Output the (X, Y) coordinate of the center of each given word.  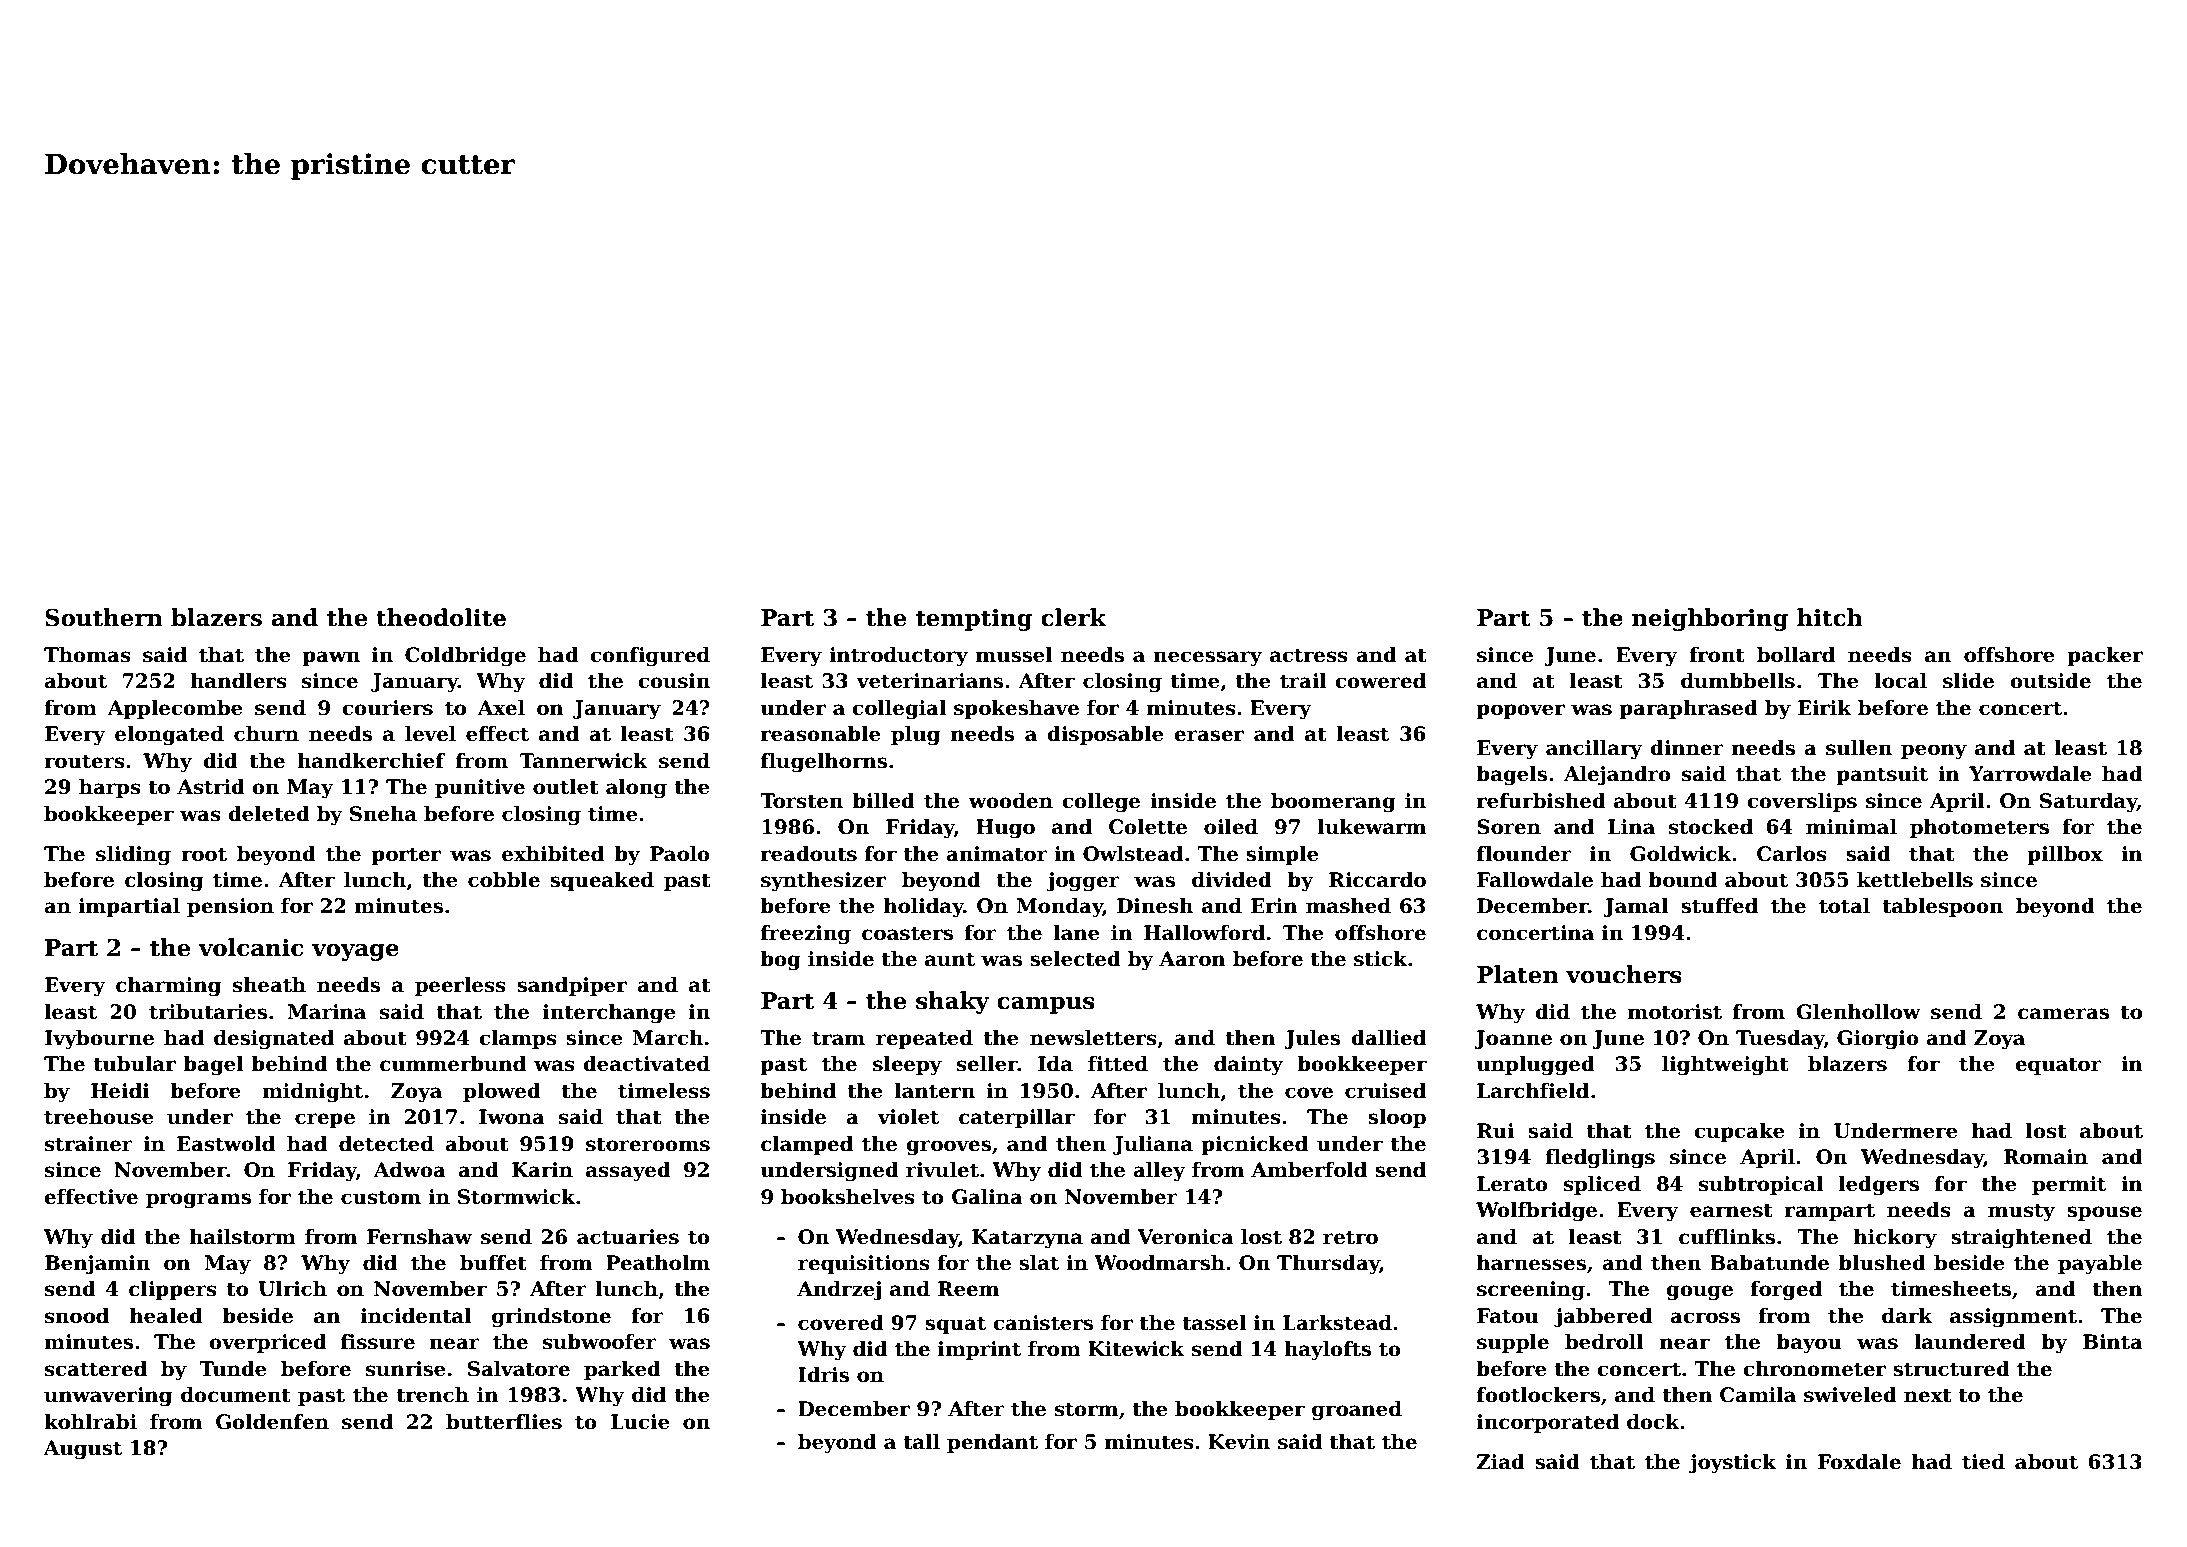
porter (406, 856)
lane (1076, 933)
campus (1046, 1005)
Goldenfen (272, 1422)
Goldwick (1681, 854)
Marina (326, 1012)
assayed (628, 1172)
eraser (1209, 736)
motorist (1675, 1012)
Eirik (1825, 707)
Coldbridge (465, 657)
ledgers (1878, 1186)
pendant (992, 1443)
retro (1350, 1237)
